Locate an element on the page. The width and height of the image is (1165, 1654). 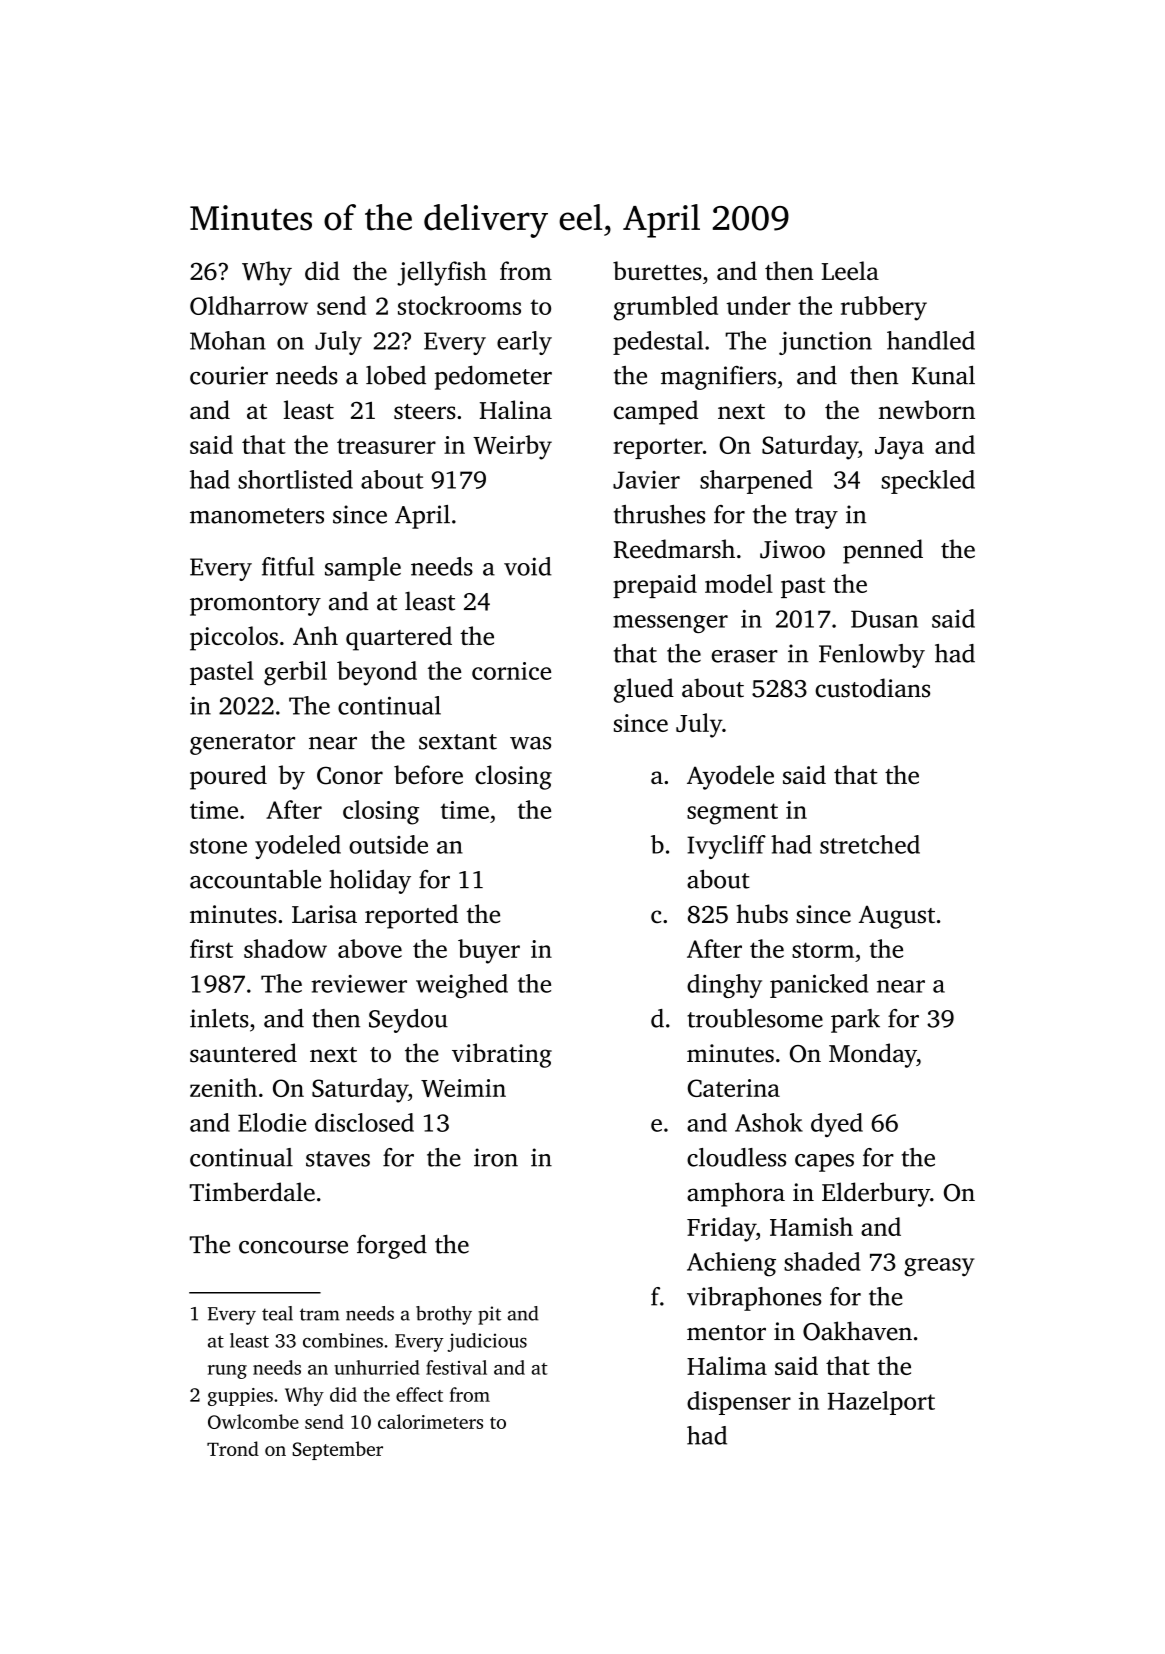
Leela is located at coordinates (850, 270).
